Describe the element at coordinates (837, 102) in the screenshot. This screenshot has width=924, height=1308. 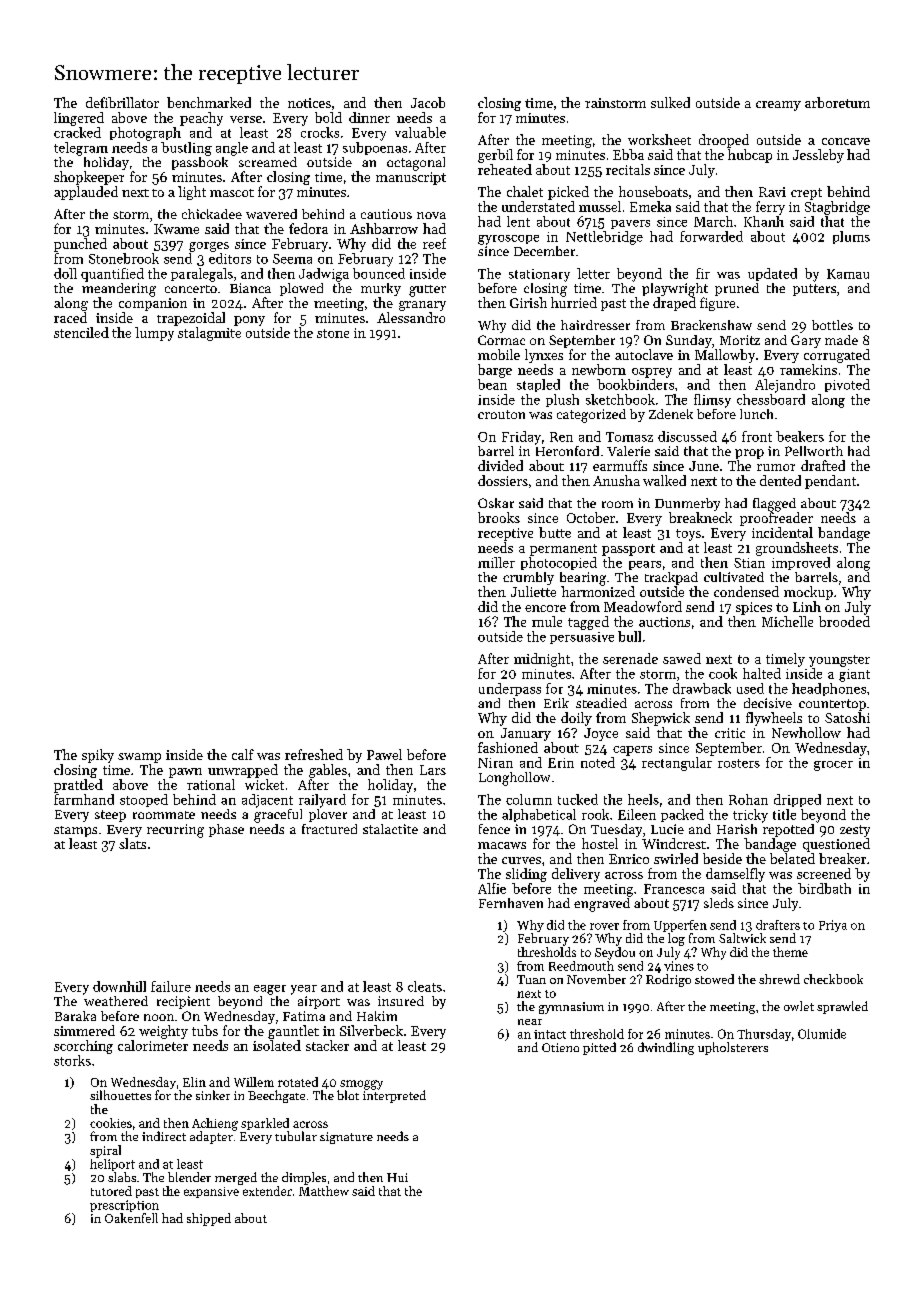
I see `arboretum` at that location.
